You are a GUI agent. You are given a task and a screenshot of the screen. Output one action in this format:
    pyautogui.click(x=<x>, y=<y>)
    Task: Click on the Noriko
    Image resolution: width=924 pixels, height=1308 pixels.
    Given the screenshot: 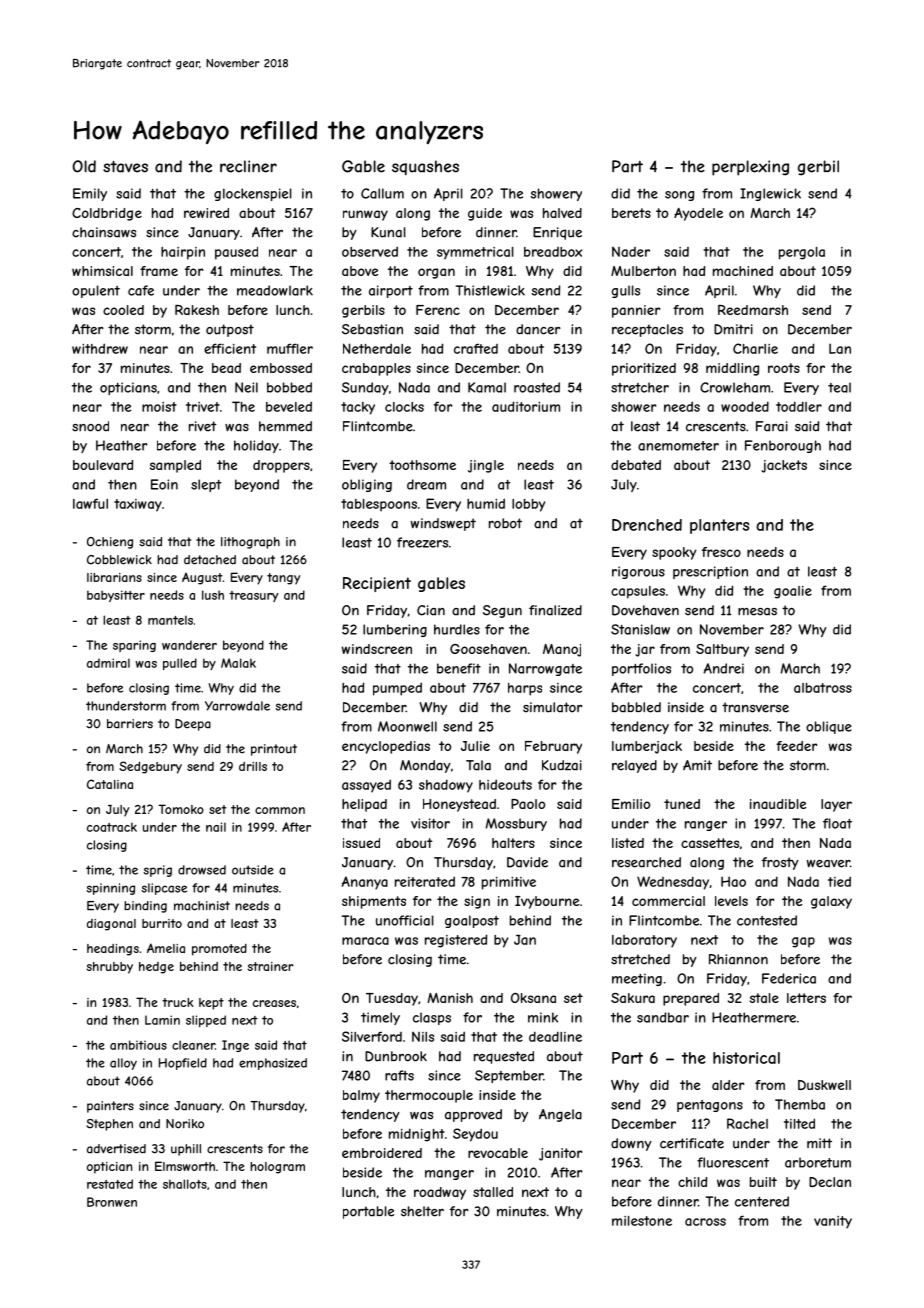 What is the action you would take?
    pyautogui.click(x=185, y=1124)
